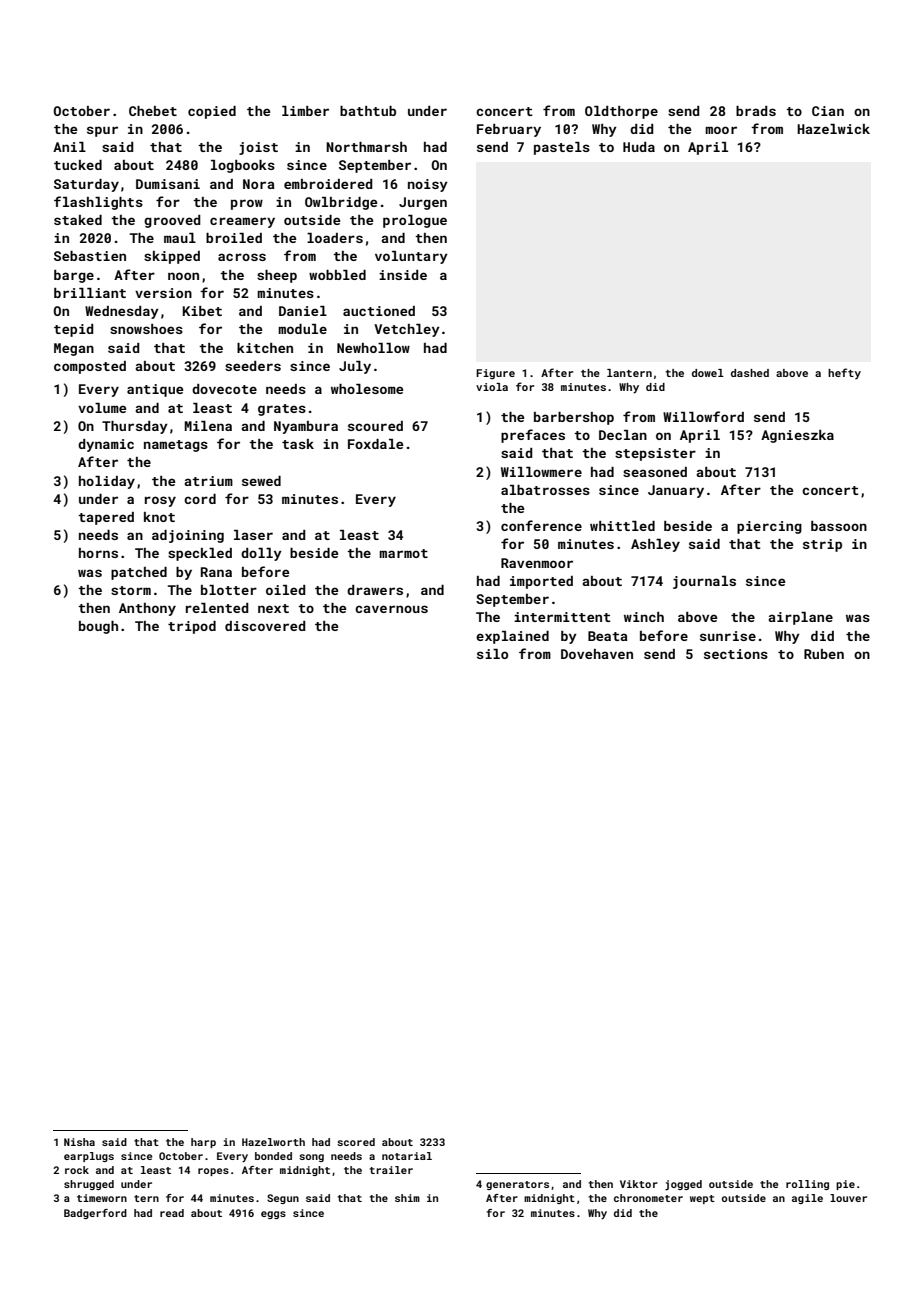  What do you see at coordinates (411, 257) in the screenshot?
I see `voluntary` at bounding box center [411, 257].
